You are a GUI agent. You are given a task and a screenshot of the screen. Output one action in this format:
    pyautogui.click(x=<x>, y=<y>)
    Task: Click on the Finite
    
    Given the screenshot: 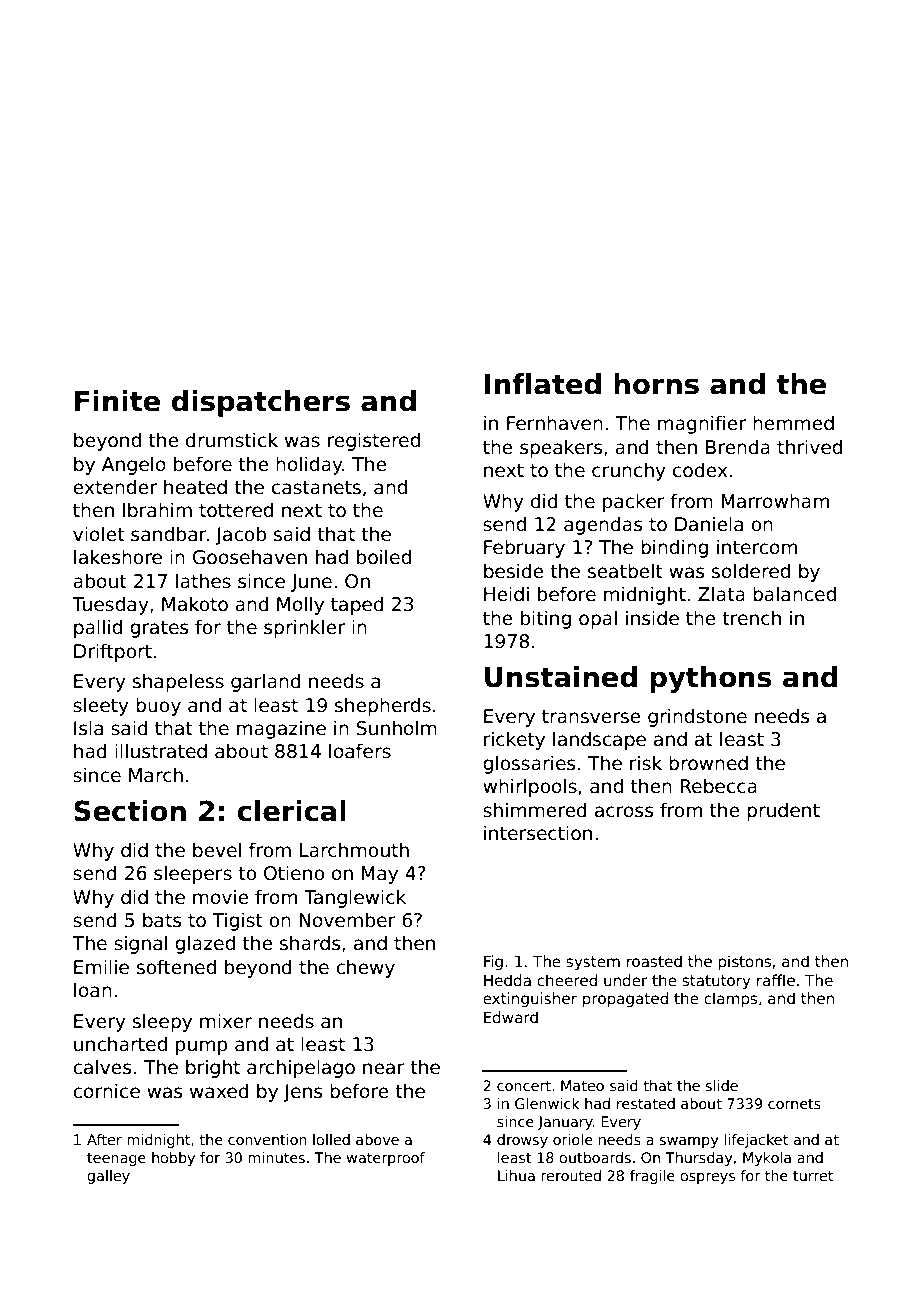 What is the action you would take?
    pyautogui.click(x=117, y=401)
